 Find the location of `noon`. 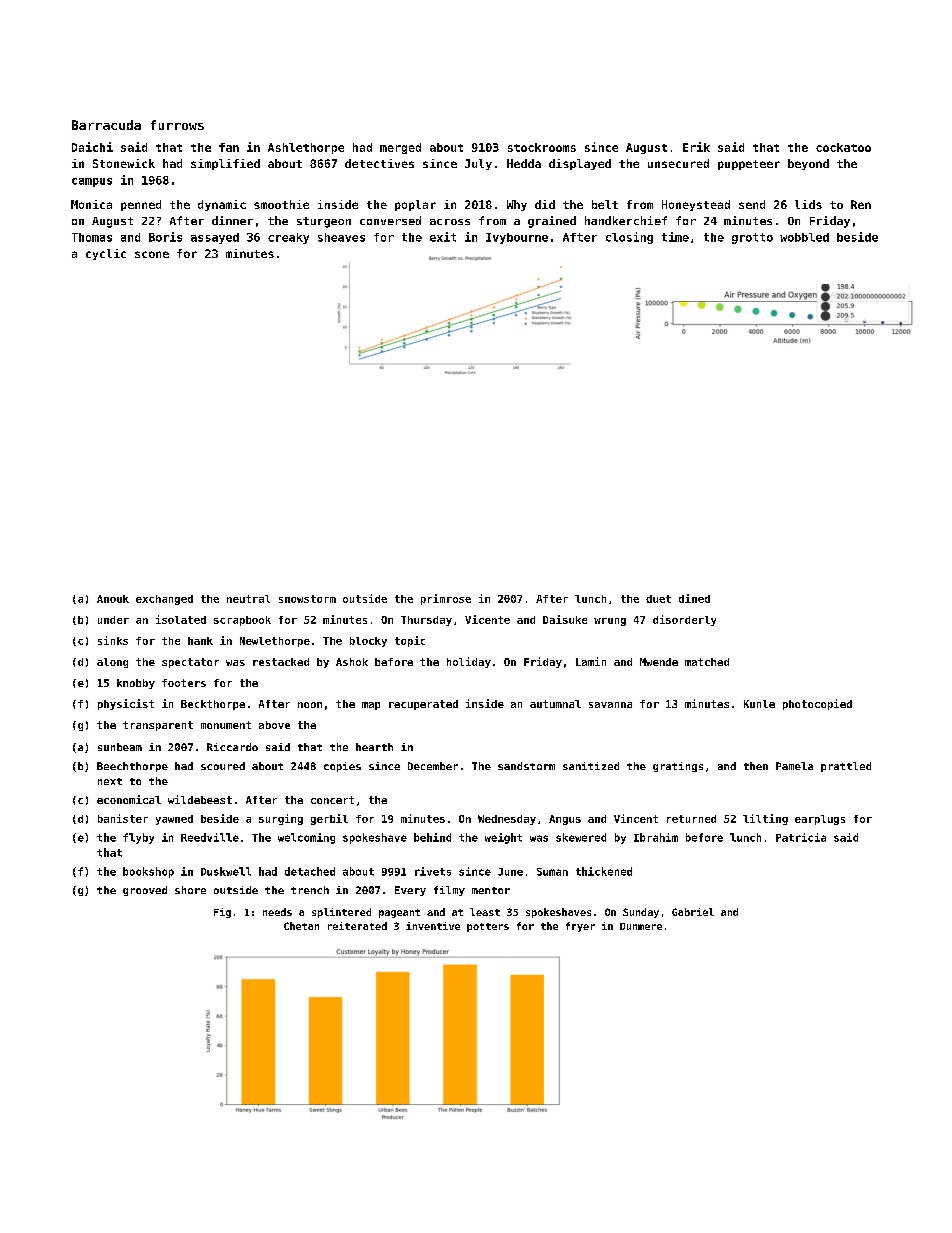

noon is located at coordinates (310, 705).
